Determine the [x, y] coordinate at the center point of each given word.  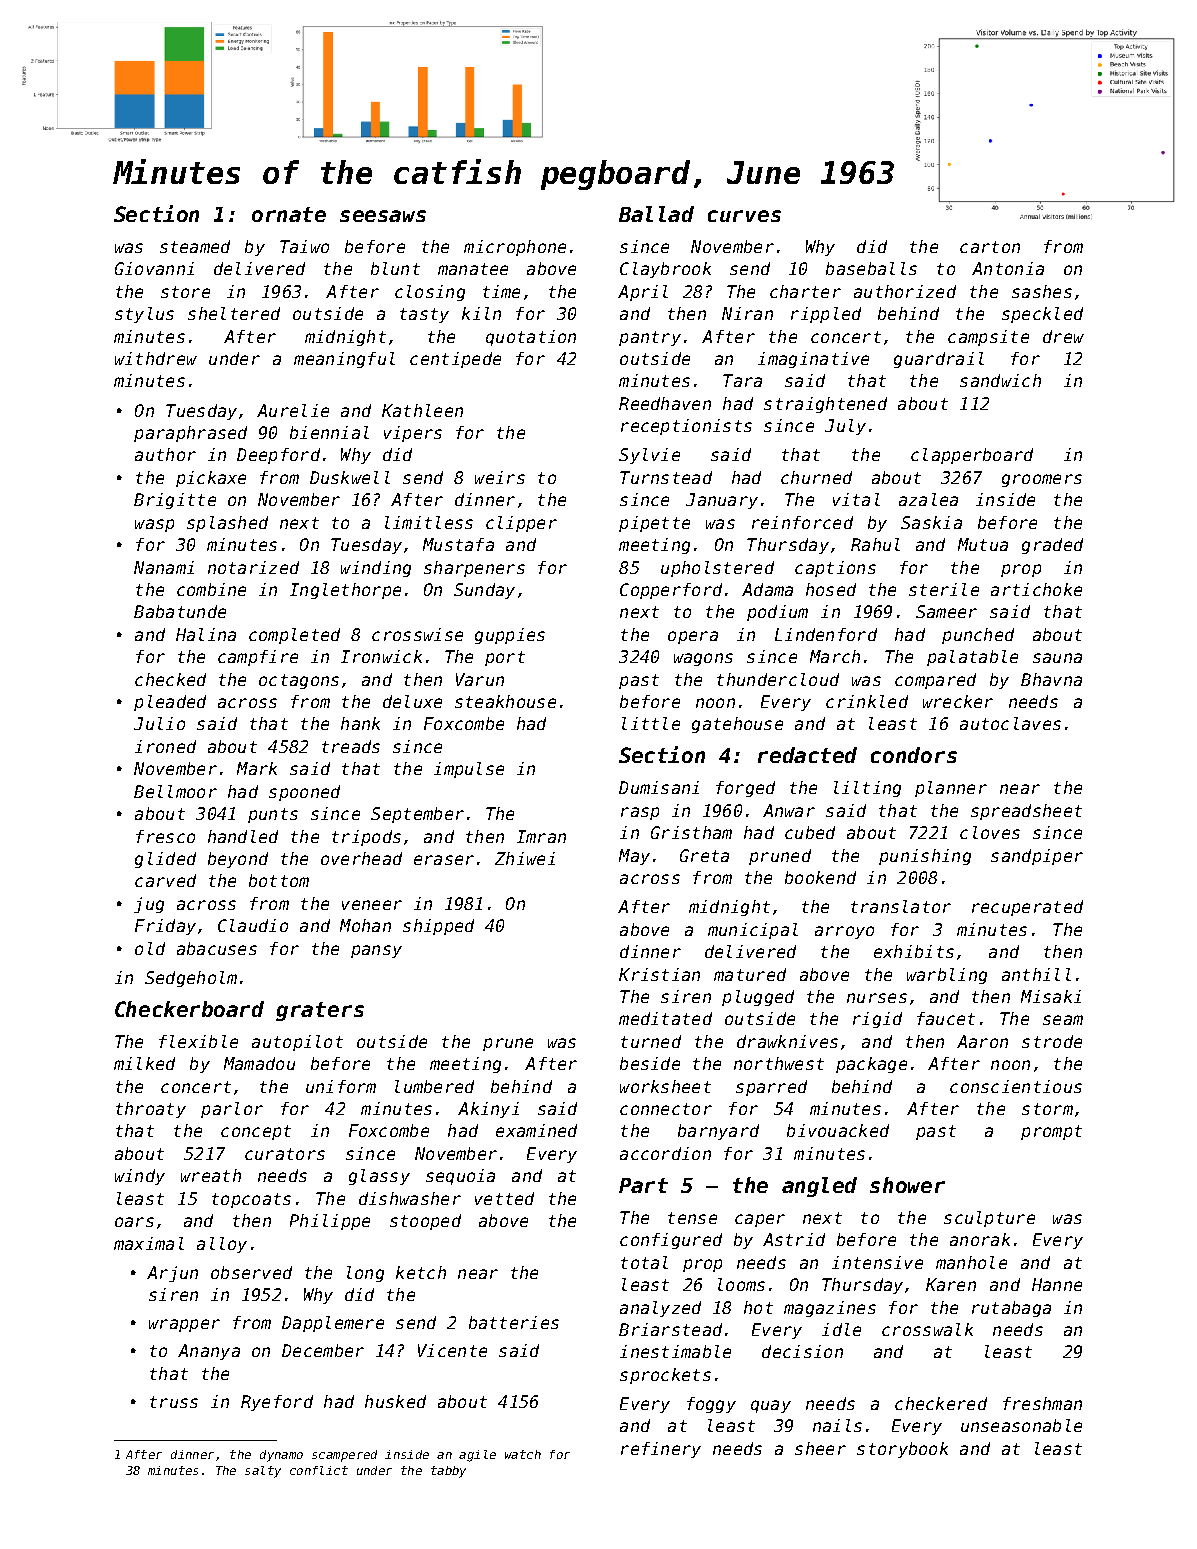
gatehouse [737, 725]
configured [671, 1241]
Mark [257, 768]
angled [819, 1187]
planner [951, 789]
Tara [742, 380]
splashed [227, 524]
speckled [1042, 315]
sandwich [1000, 380]
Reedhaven [665, 403]
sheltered [234, 313]
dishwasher [410, 1198]
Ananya [209, 1352]
